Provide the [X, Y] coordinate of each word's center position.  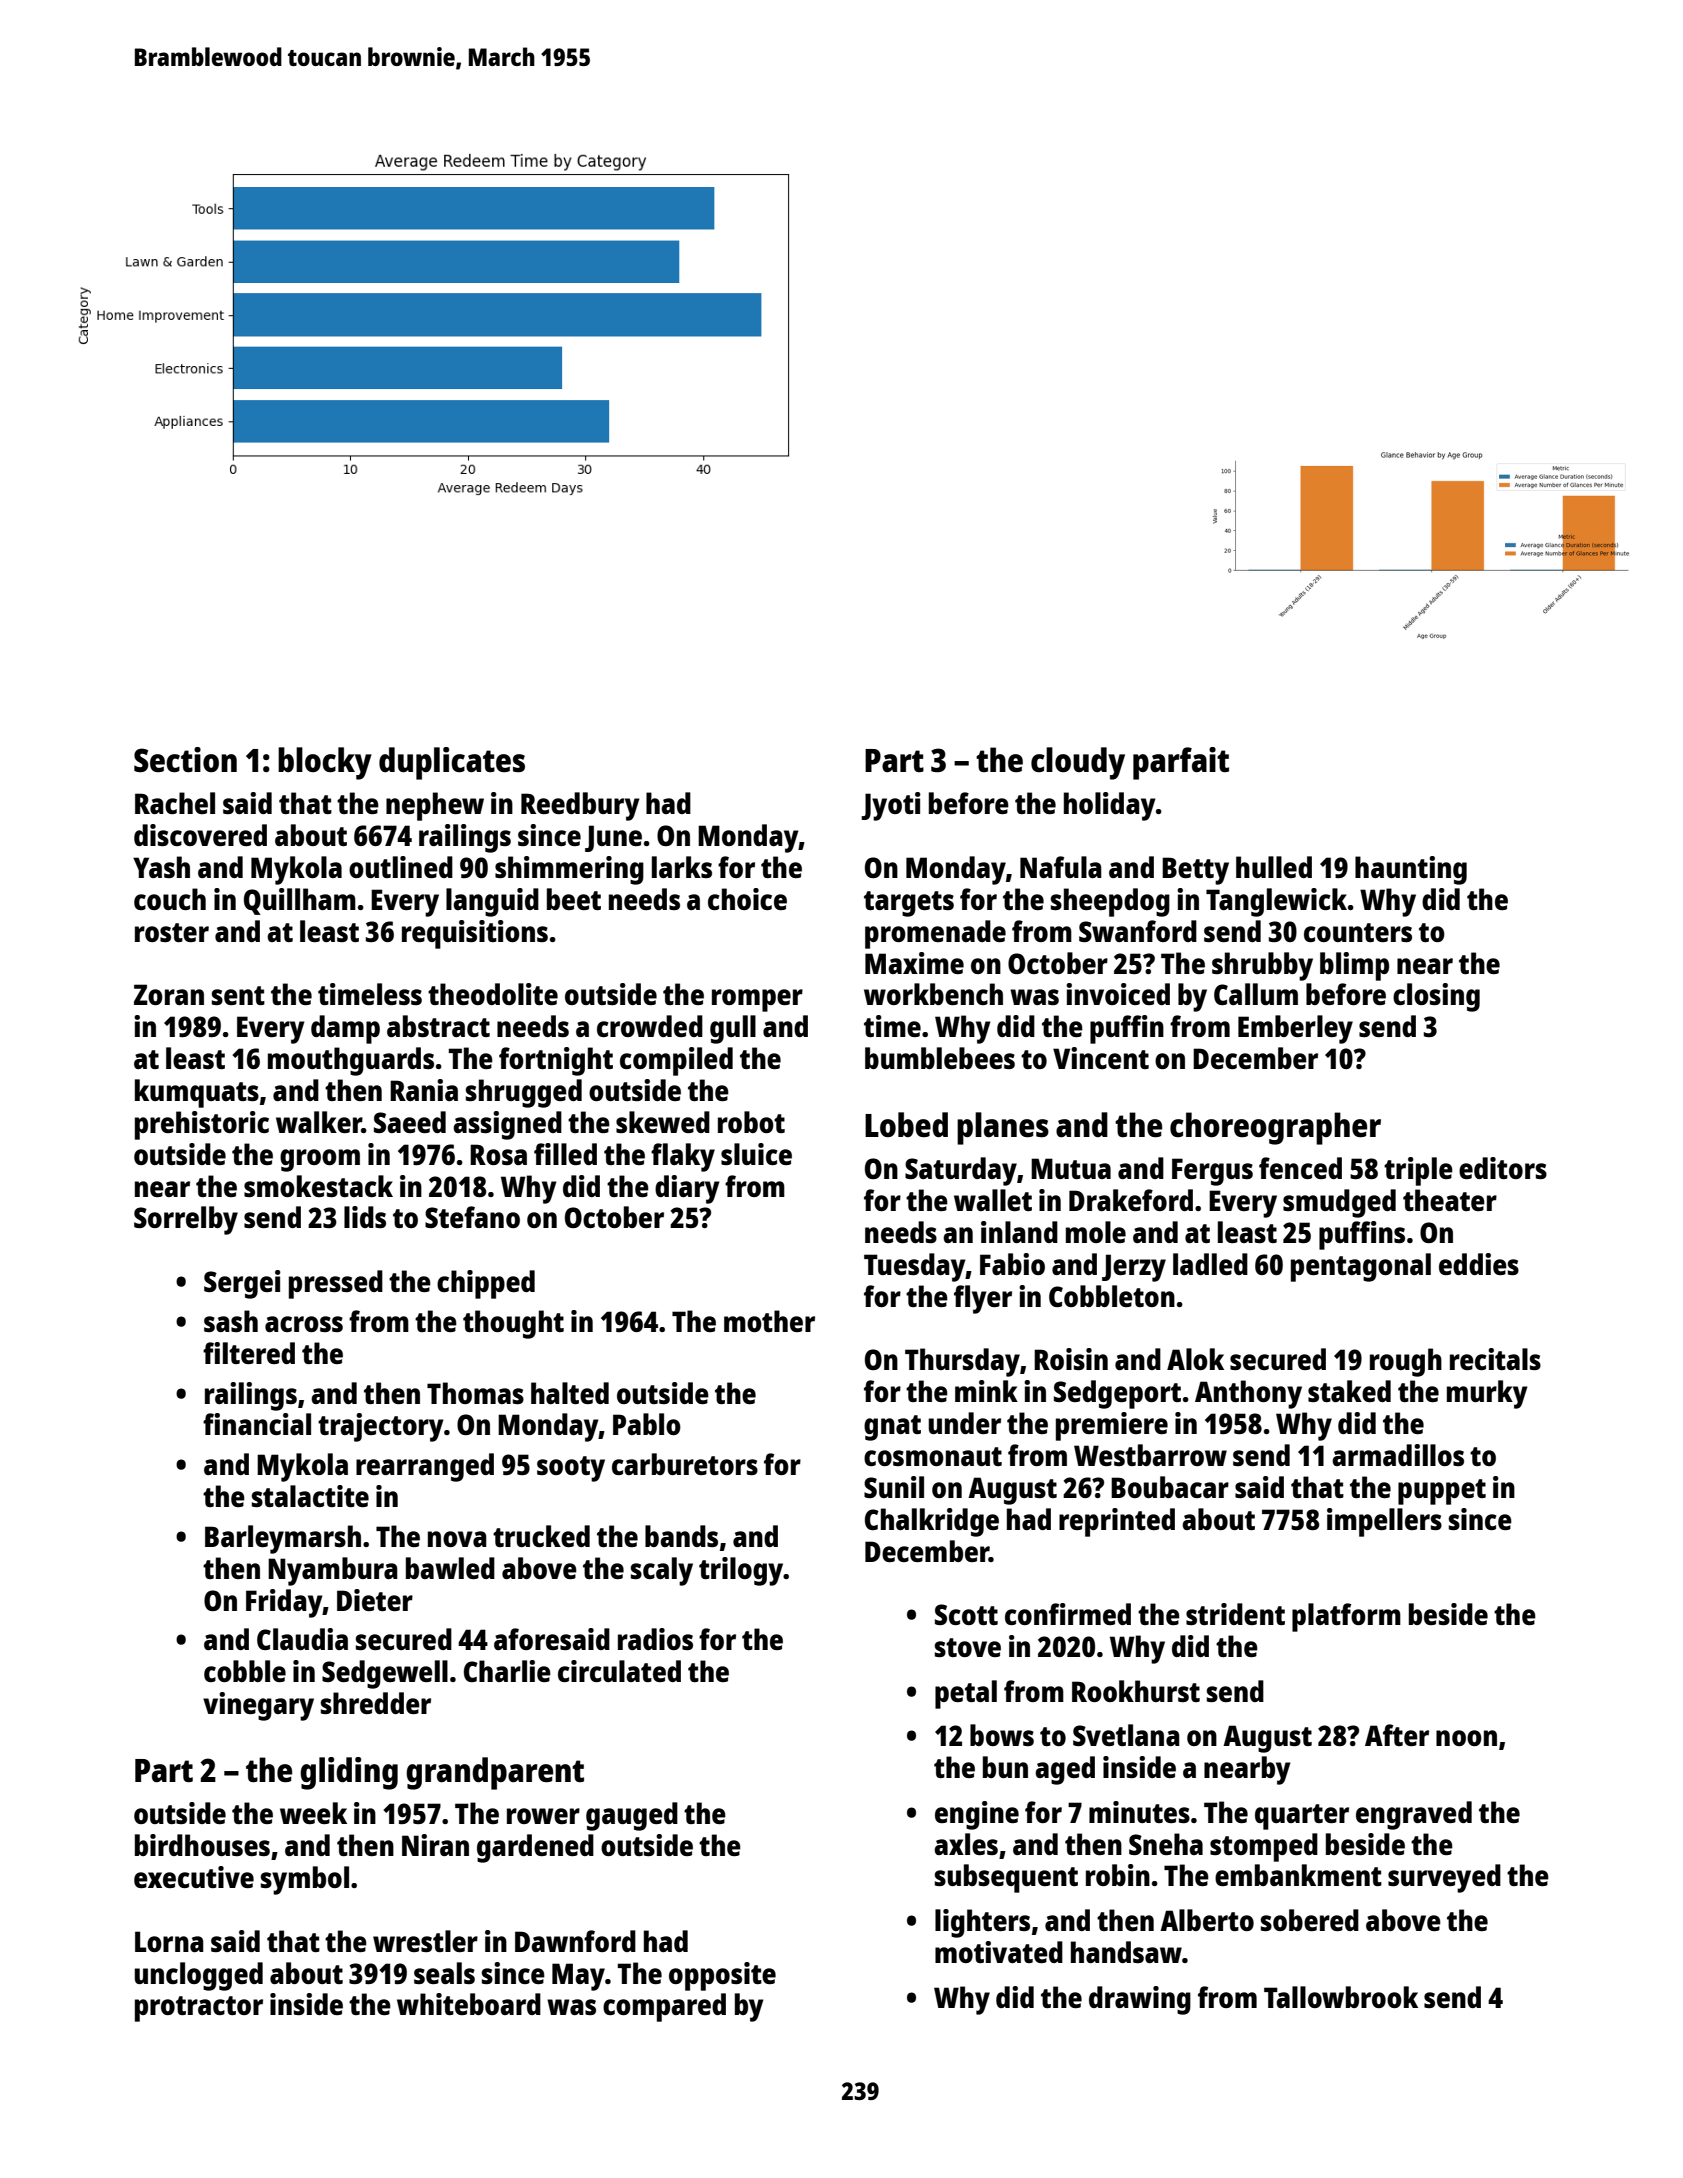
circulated [619, 1671]
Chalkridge [932, 1522]
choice [747, 899]
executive [194, 1877]
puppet [1442, 1492]
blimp [1354, 966]
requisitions [475, 934]
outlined [401, 867]
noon [1466, 1738]
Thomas [475, 1393]
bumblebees [940, 1058]
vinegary [258, 1706]
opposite [722, 1976]
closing [1436, 997]
